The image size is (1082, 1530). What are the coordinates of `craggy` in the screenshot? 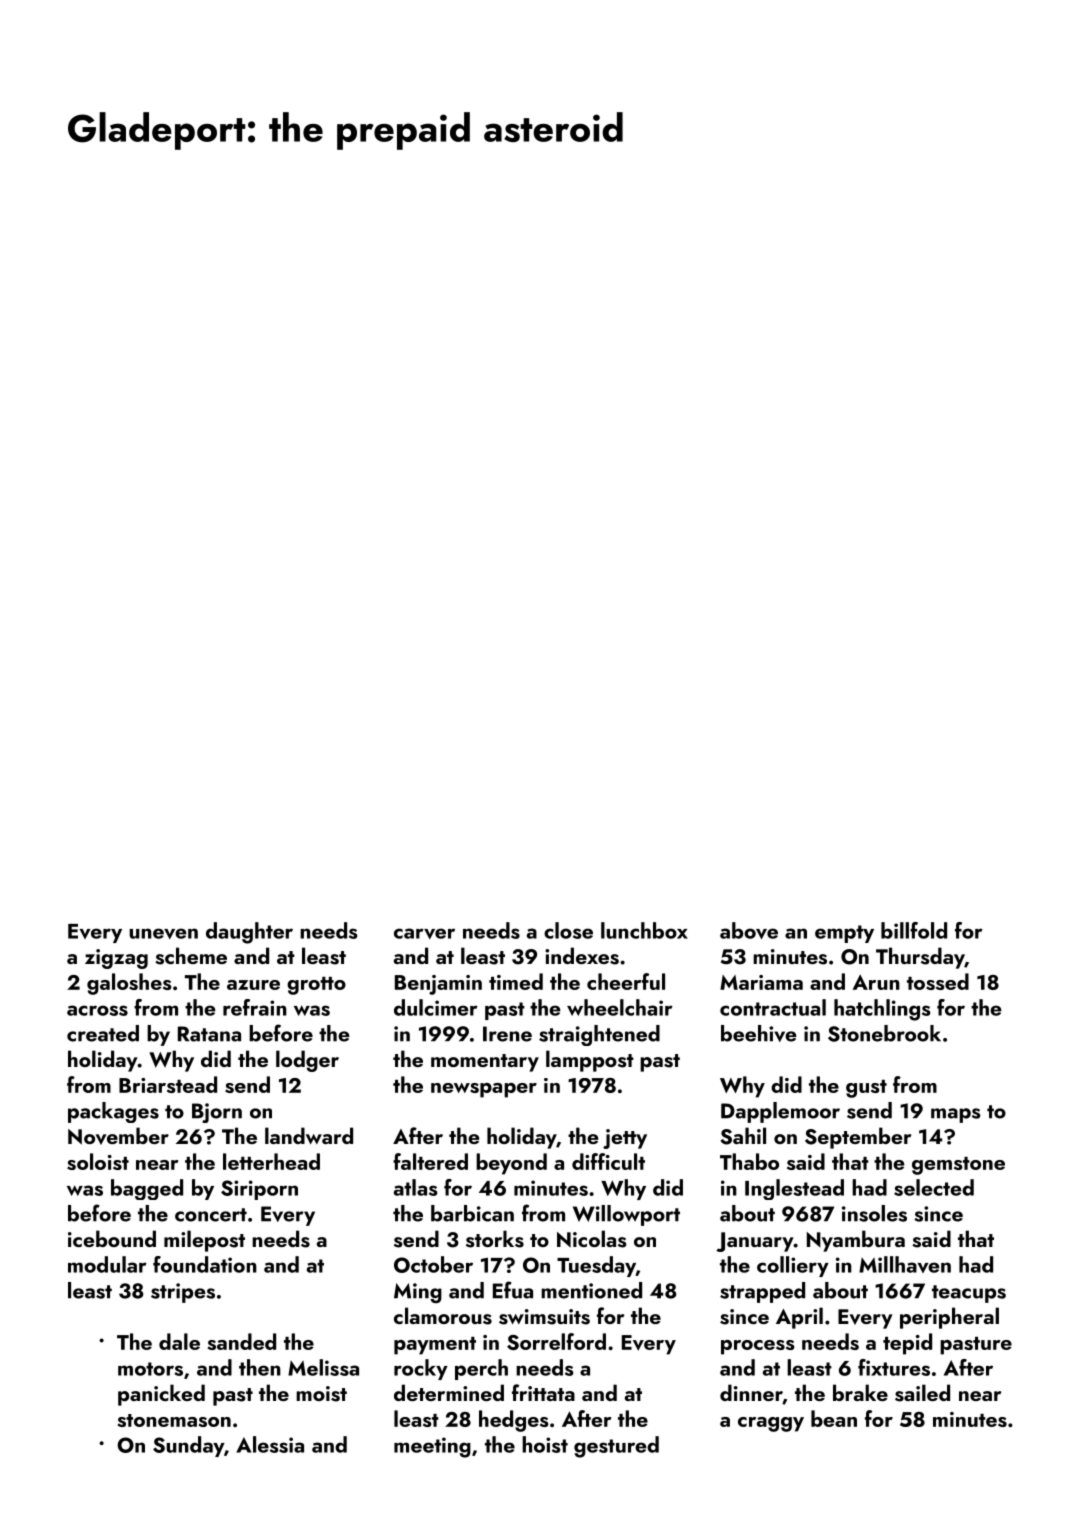 It's located at (771, 1424).
